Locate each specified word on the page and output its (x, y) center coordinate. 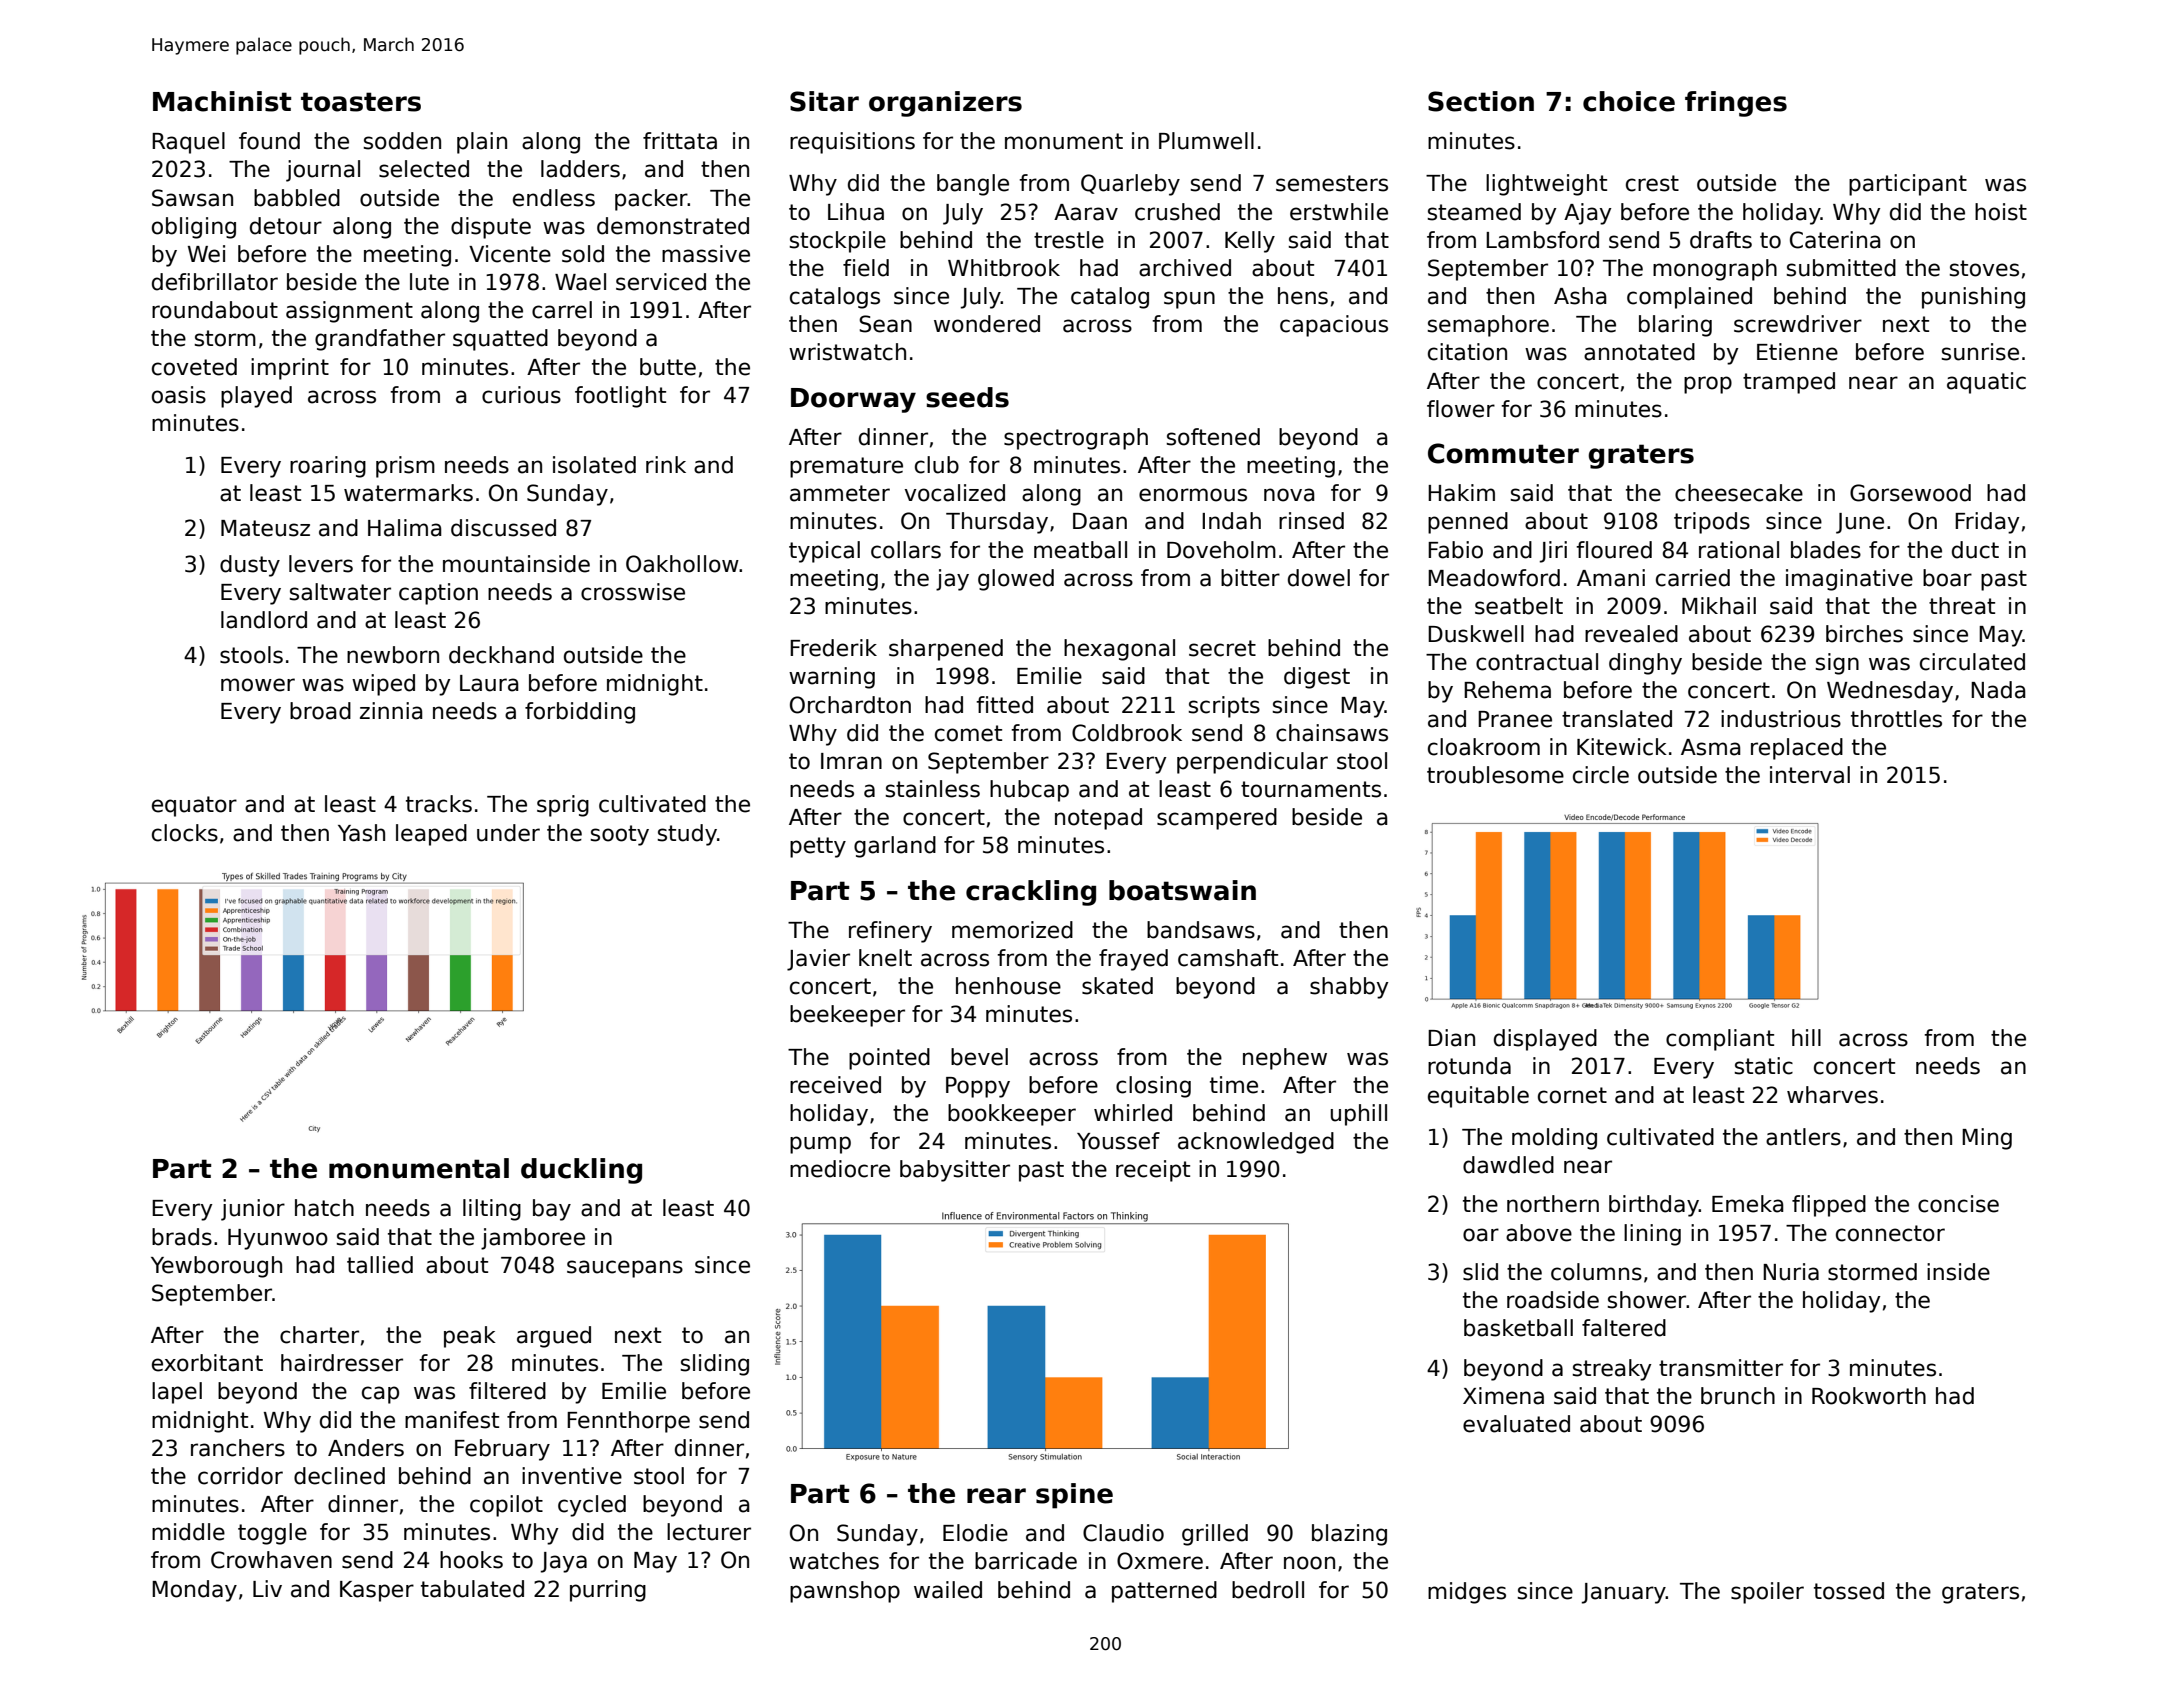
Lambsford (1542, 240)
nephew (1285, 1059)
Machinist (222, 101)
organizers (945, 104)
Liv (267, 1588)
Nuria (1791, 1272)
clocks (185, 833)
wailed (948, 1590)
